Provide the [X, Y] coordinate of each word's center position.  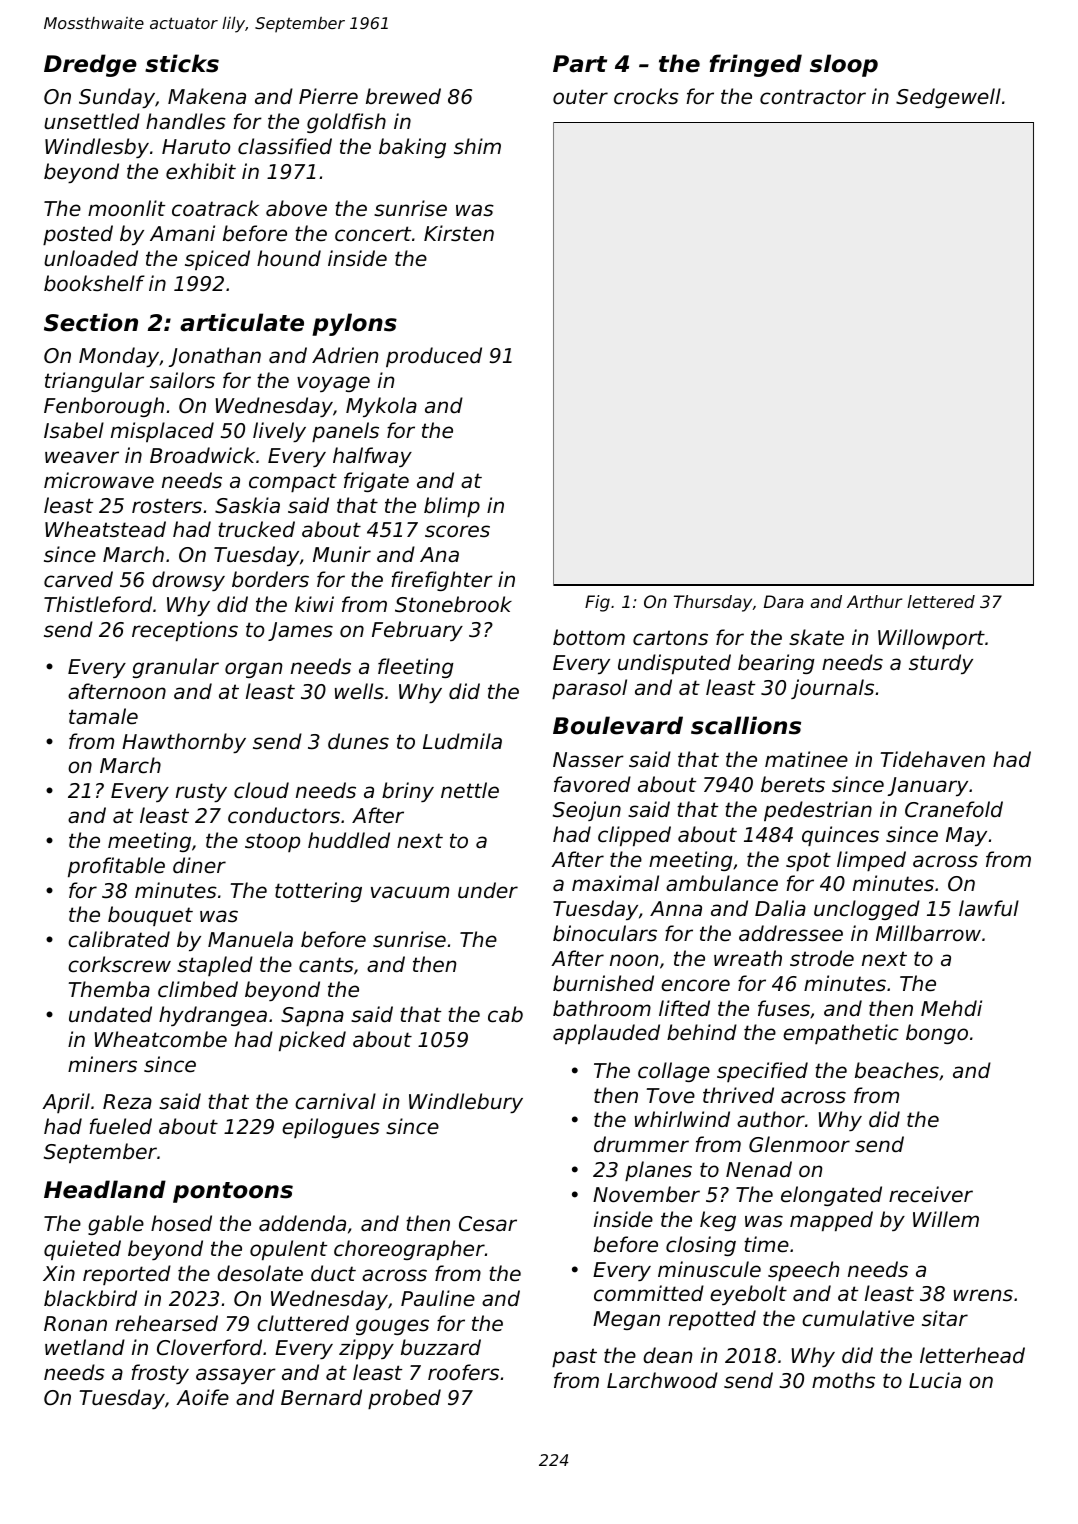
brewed [403, 96]
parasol [589, 689]
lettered [941, 601]
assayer [236, 1376]
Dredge [90, 65]
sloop [844, 65]
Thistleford [98, 604]
